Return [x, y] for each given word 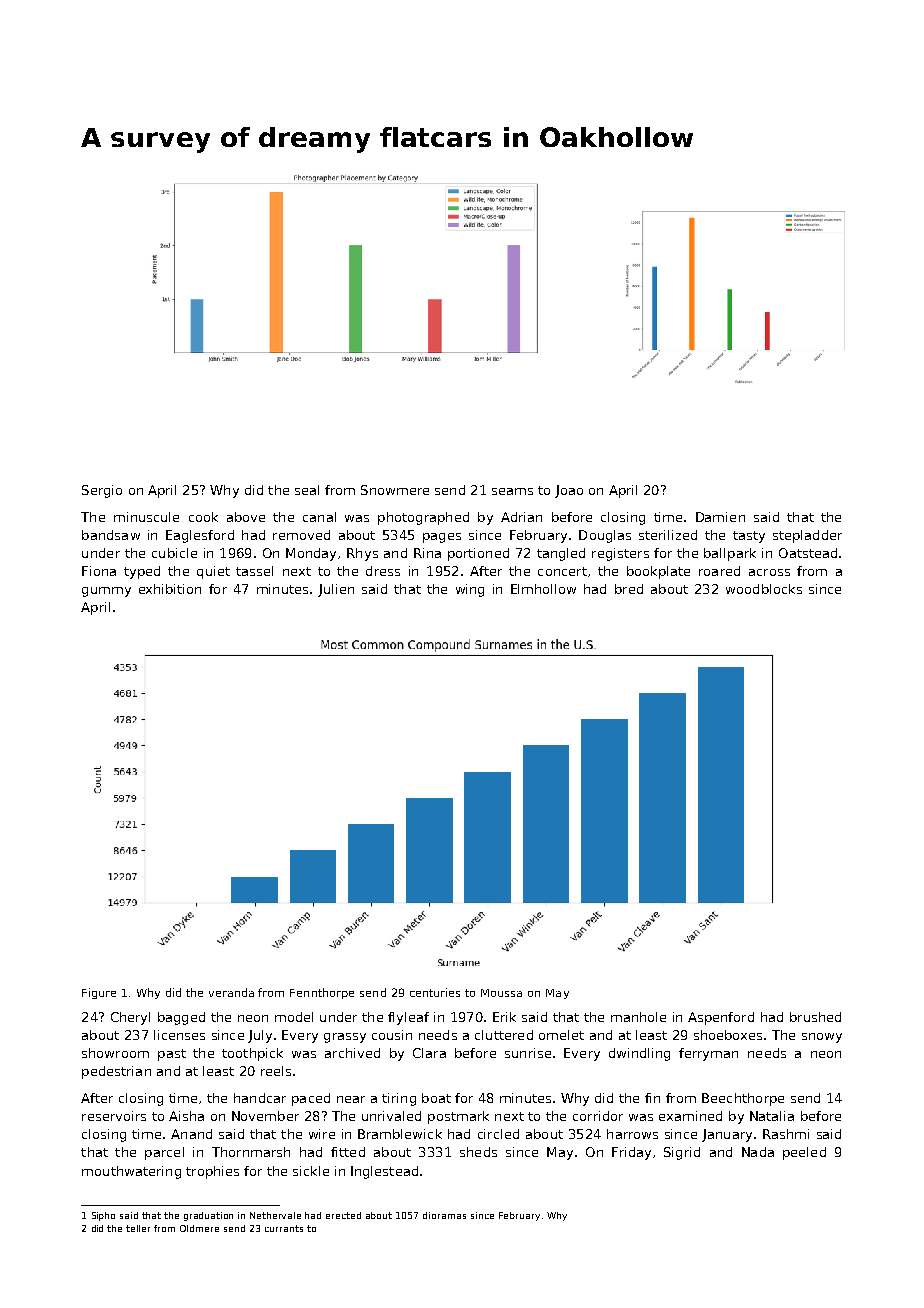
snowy [822, 1038]
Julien [336, 590]
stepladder [807, 536]
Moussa [501, 993]
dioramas [444, 1215]
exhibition [170, 589]
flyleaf [408, 1018]
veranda [231, 992]
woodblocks [764, 589]
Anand [191, 1134]
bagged [181, 1018]
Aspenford [721, 1018]
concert [562, 571]
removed [301, 535]
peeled [804, 1153]
